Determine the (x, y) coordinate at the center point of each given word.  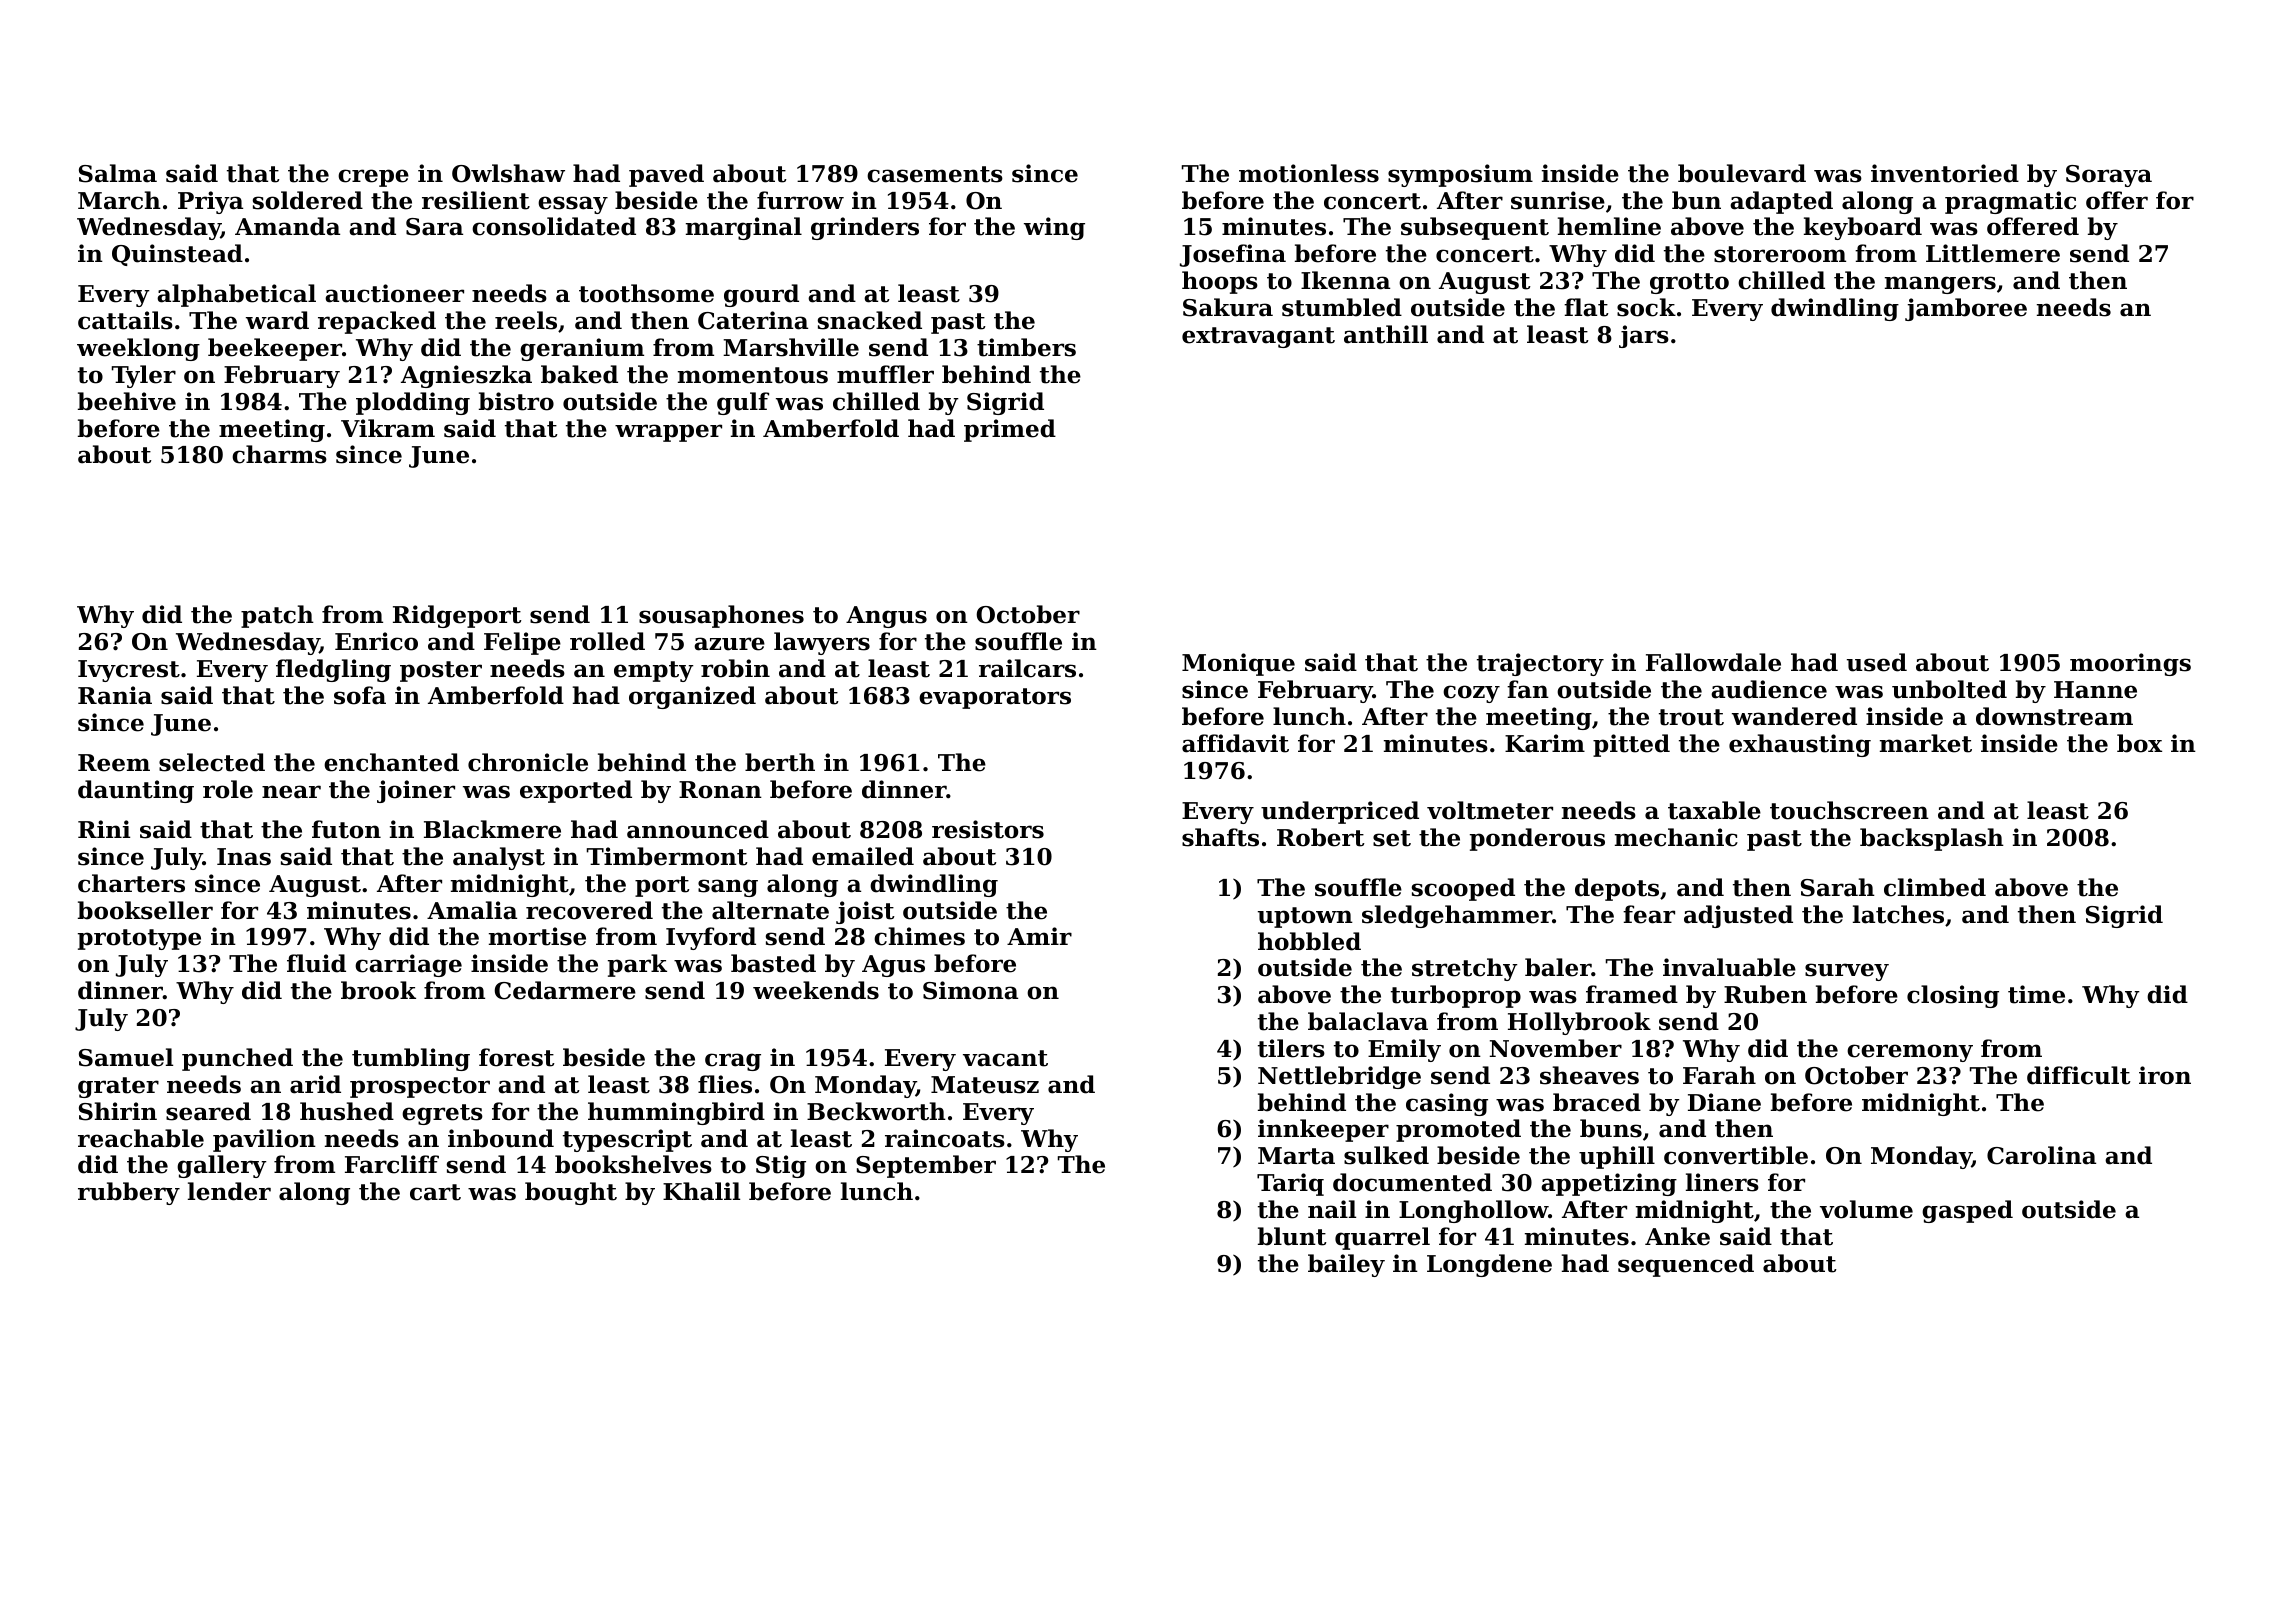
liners (1722, 1182)
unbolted (1949, 689)
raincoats (945, 1138)
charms (279, 454)
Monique (1238, 664)
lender (229, 1191)
